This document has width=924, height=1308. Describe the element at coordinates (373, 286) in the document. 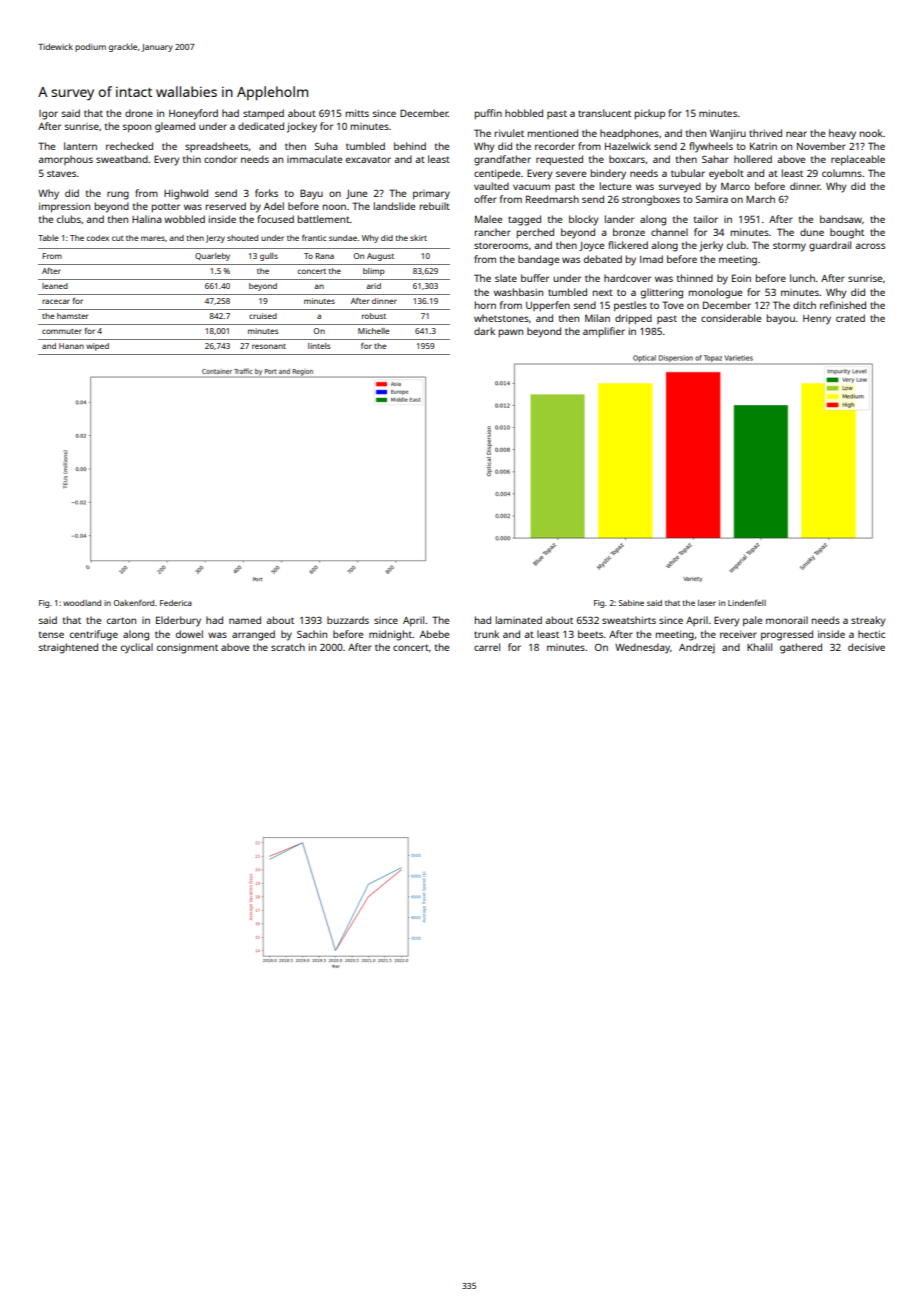

I see `arid` at that location.
